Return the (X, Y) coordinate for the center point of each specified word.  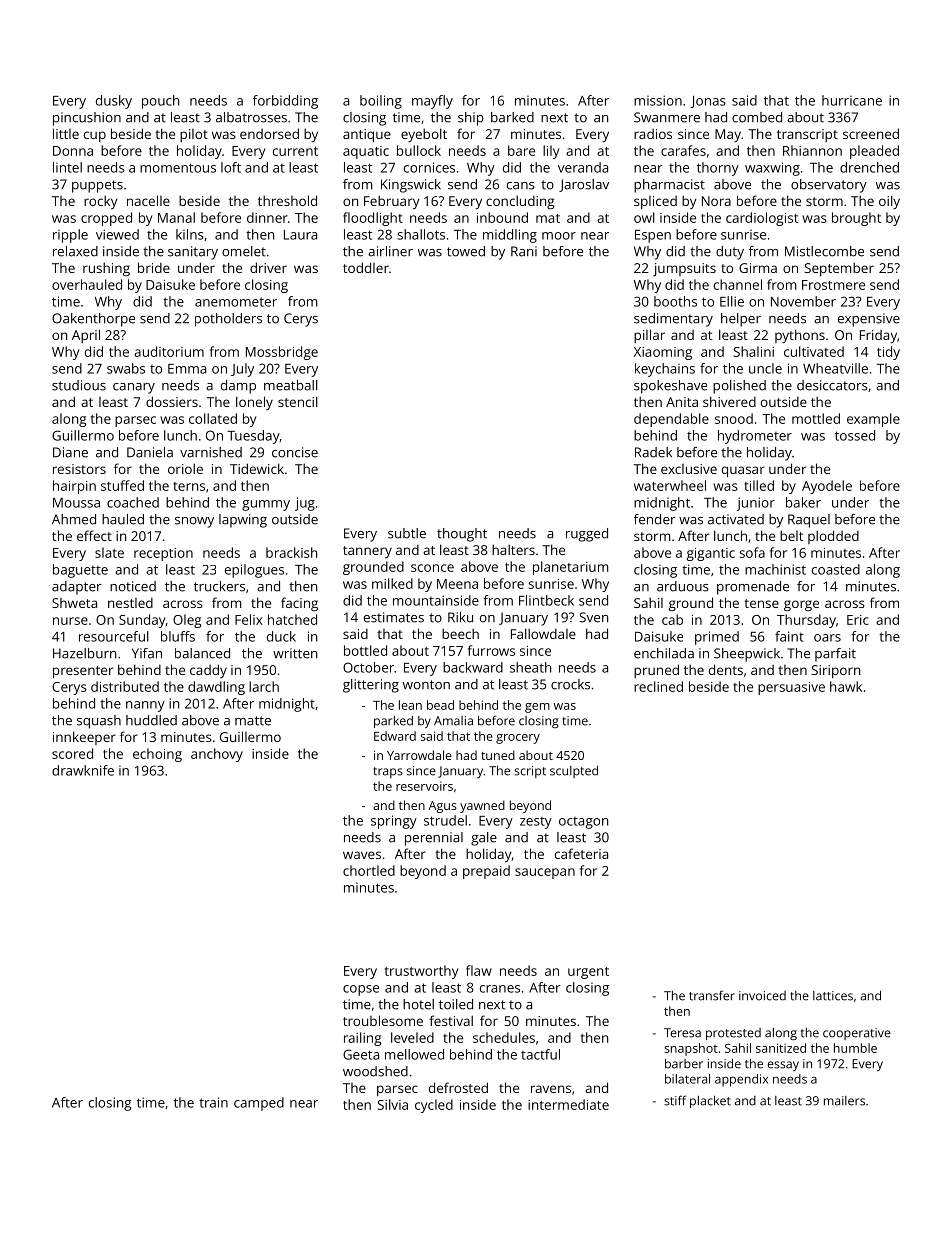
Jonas (708, 102)
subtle (407, 533)
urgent (588, 973)
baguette (80, 571)
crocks (570, 684)
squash (99, 722)
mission (658, 100)
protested (733, 1034)
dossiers (172, 401)
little (66, 133)
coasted (836, 569)
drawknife (83, 770)
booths (675, 301)
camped (259, 1104)
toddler (366, 267)
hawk (846, 686)
